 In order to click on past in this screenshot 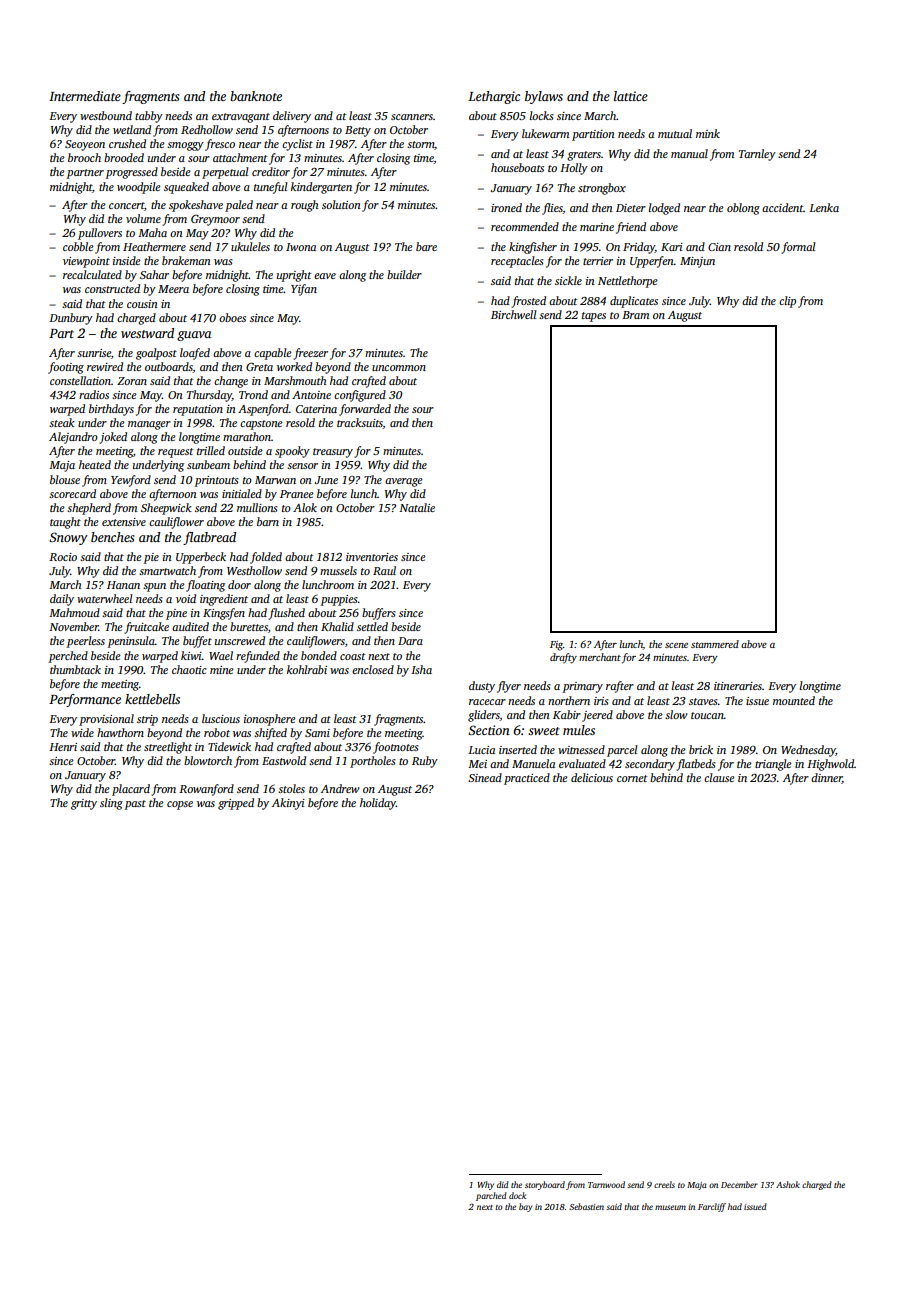, I will do `click(135, 805)`.
